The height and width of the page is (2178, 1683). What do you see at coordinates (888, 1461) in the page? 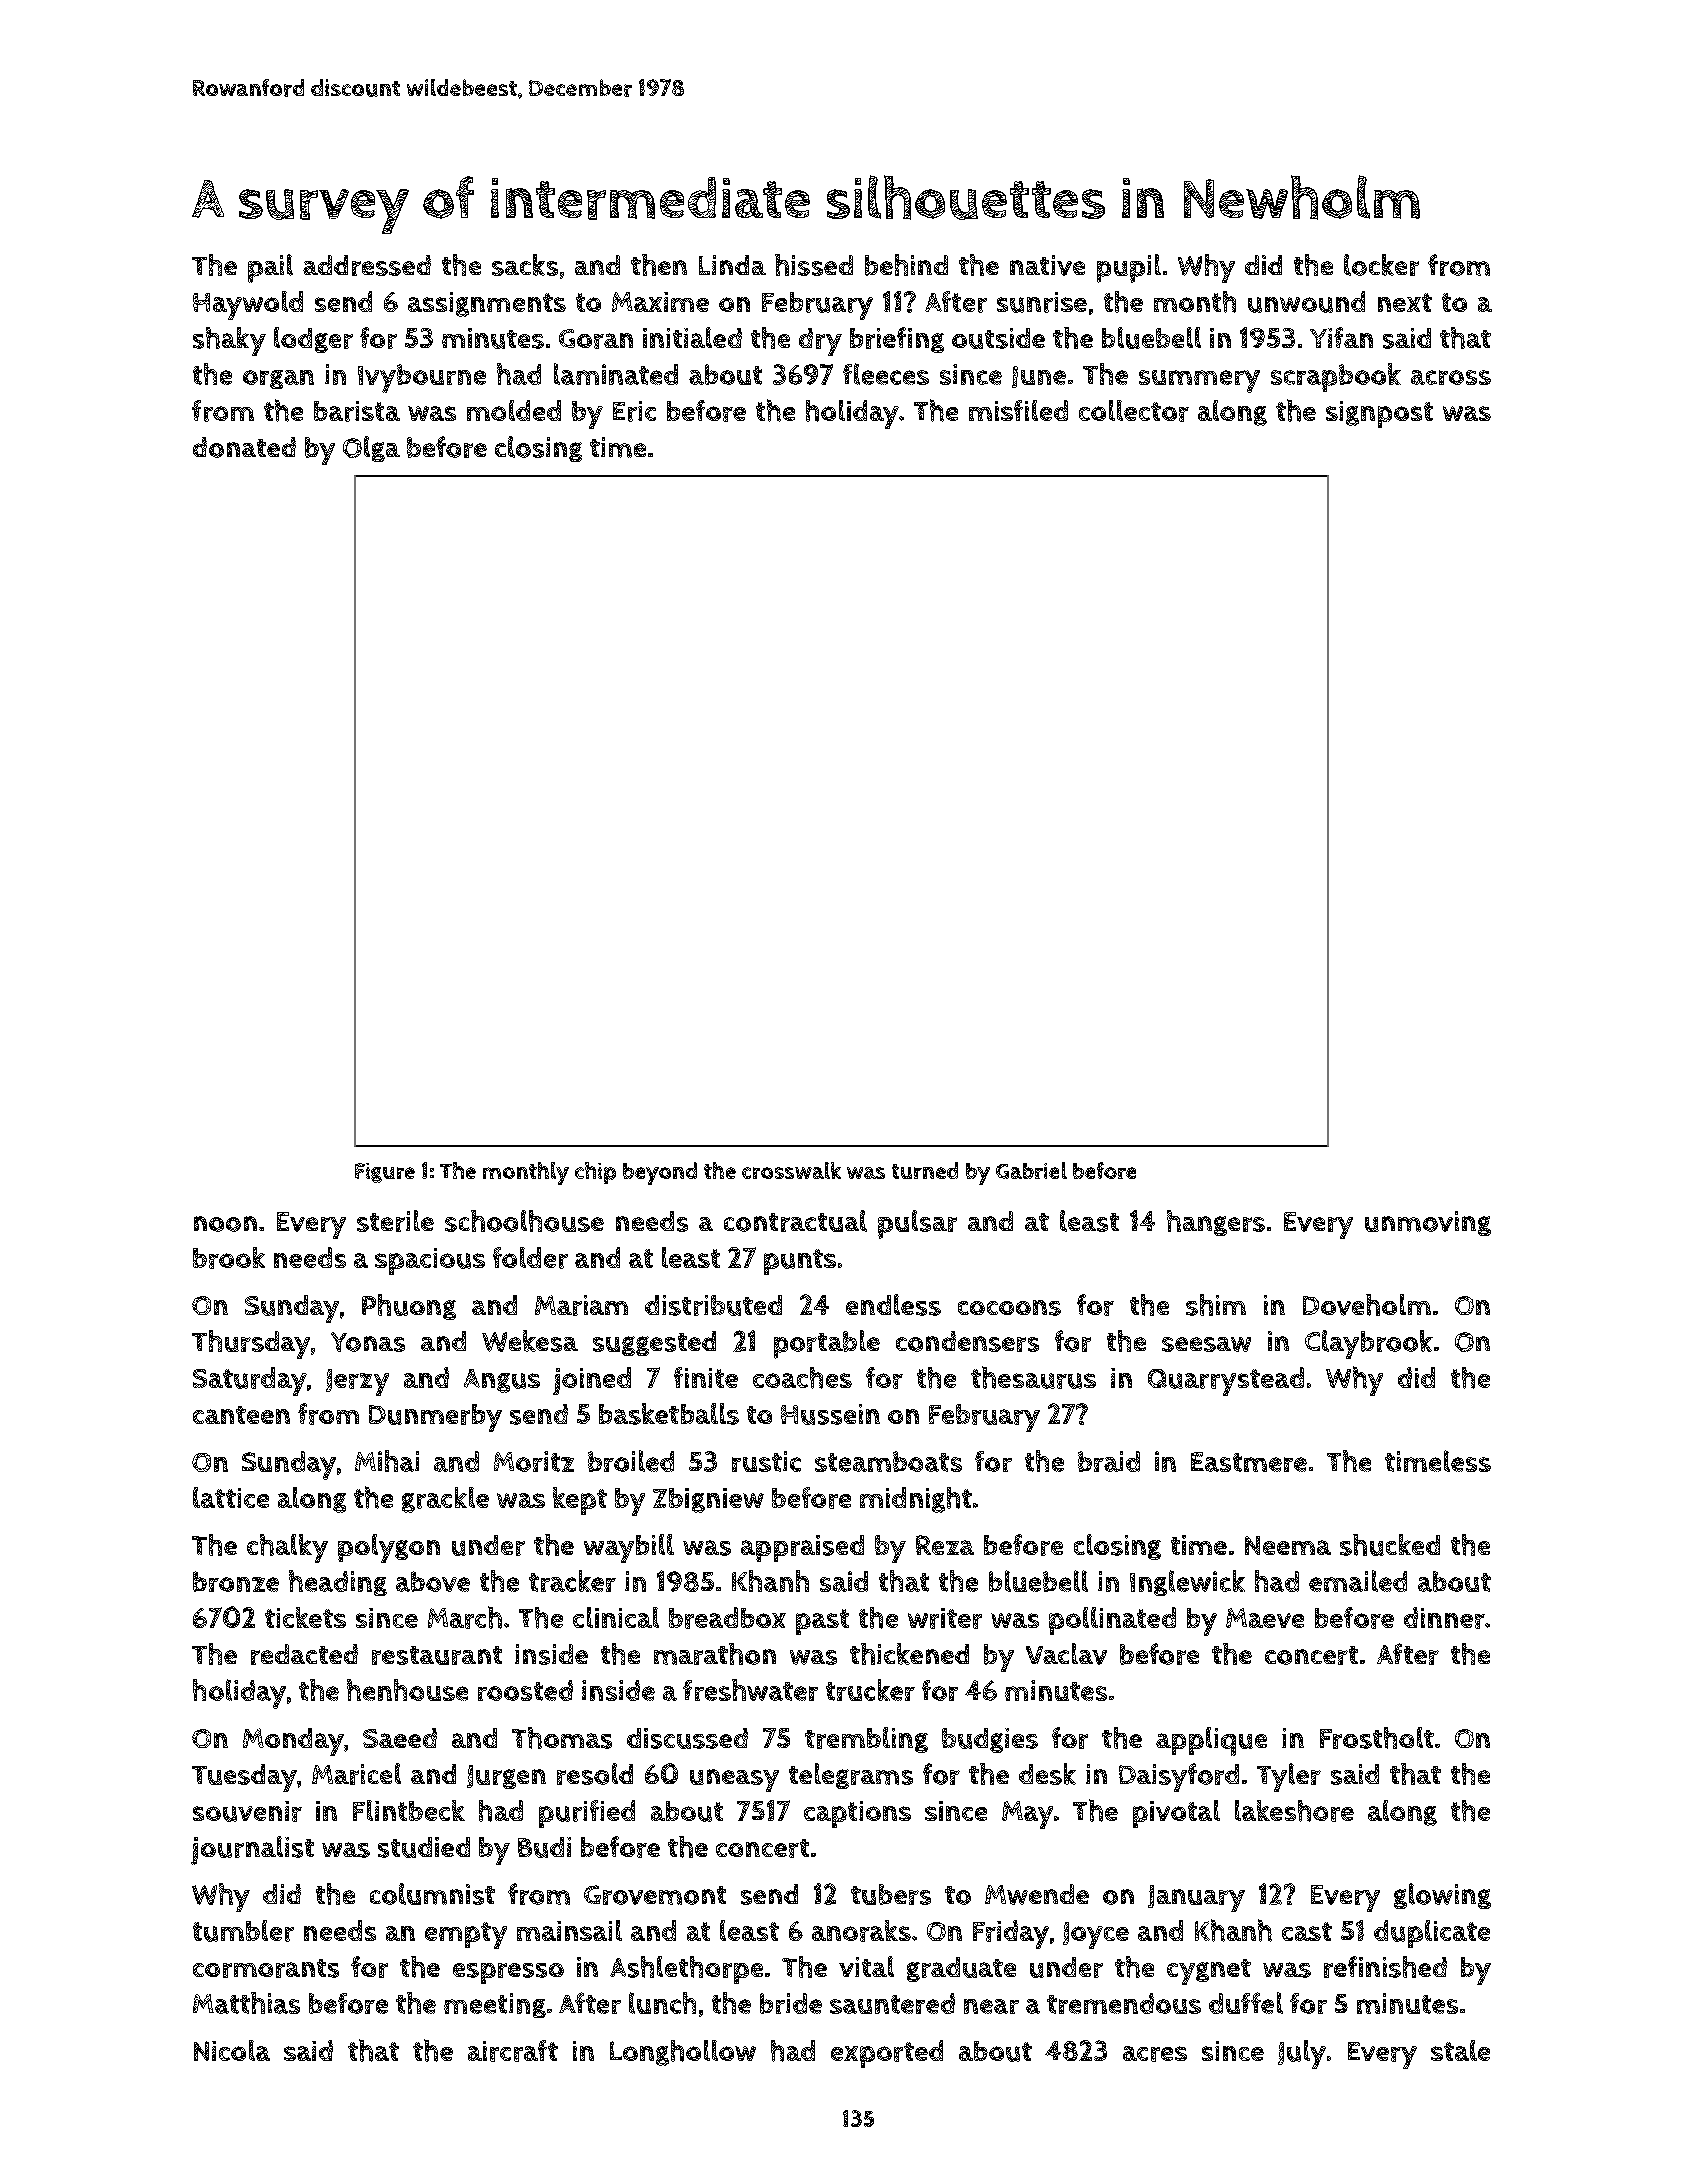
I see `steamboats` at bounding box center [888, 1461].
